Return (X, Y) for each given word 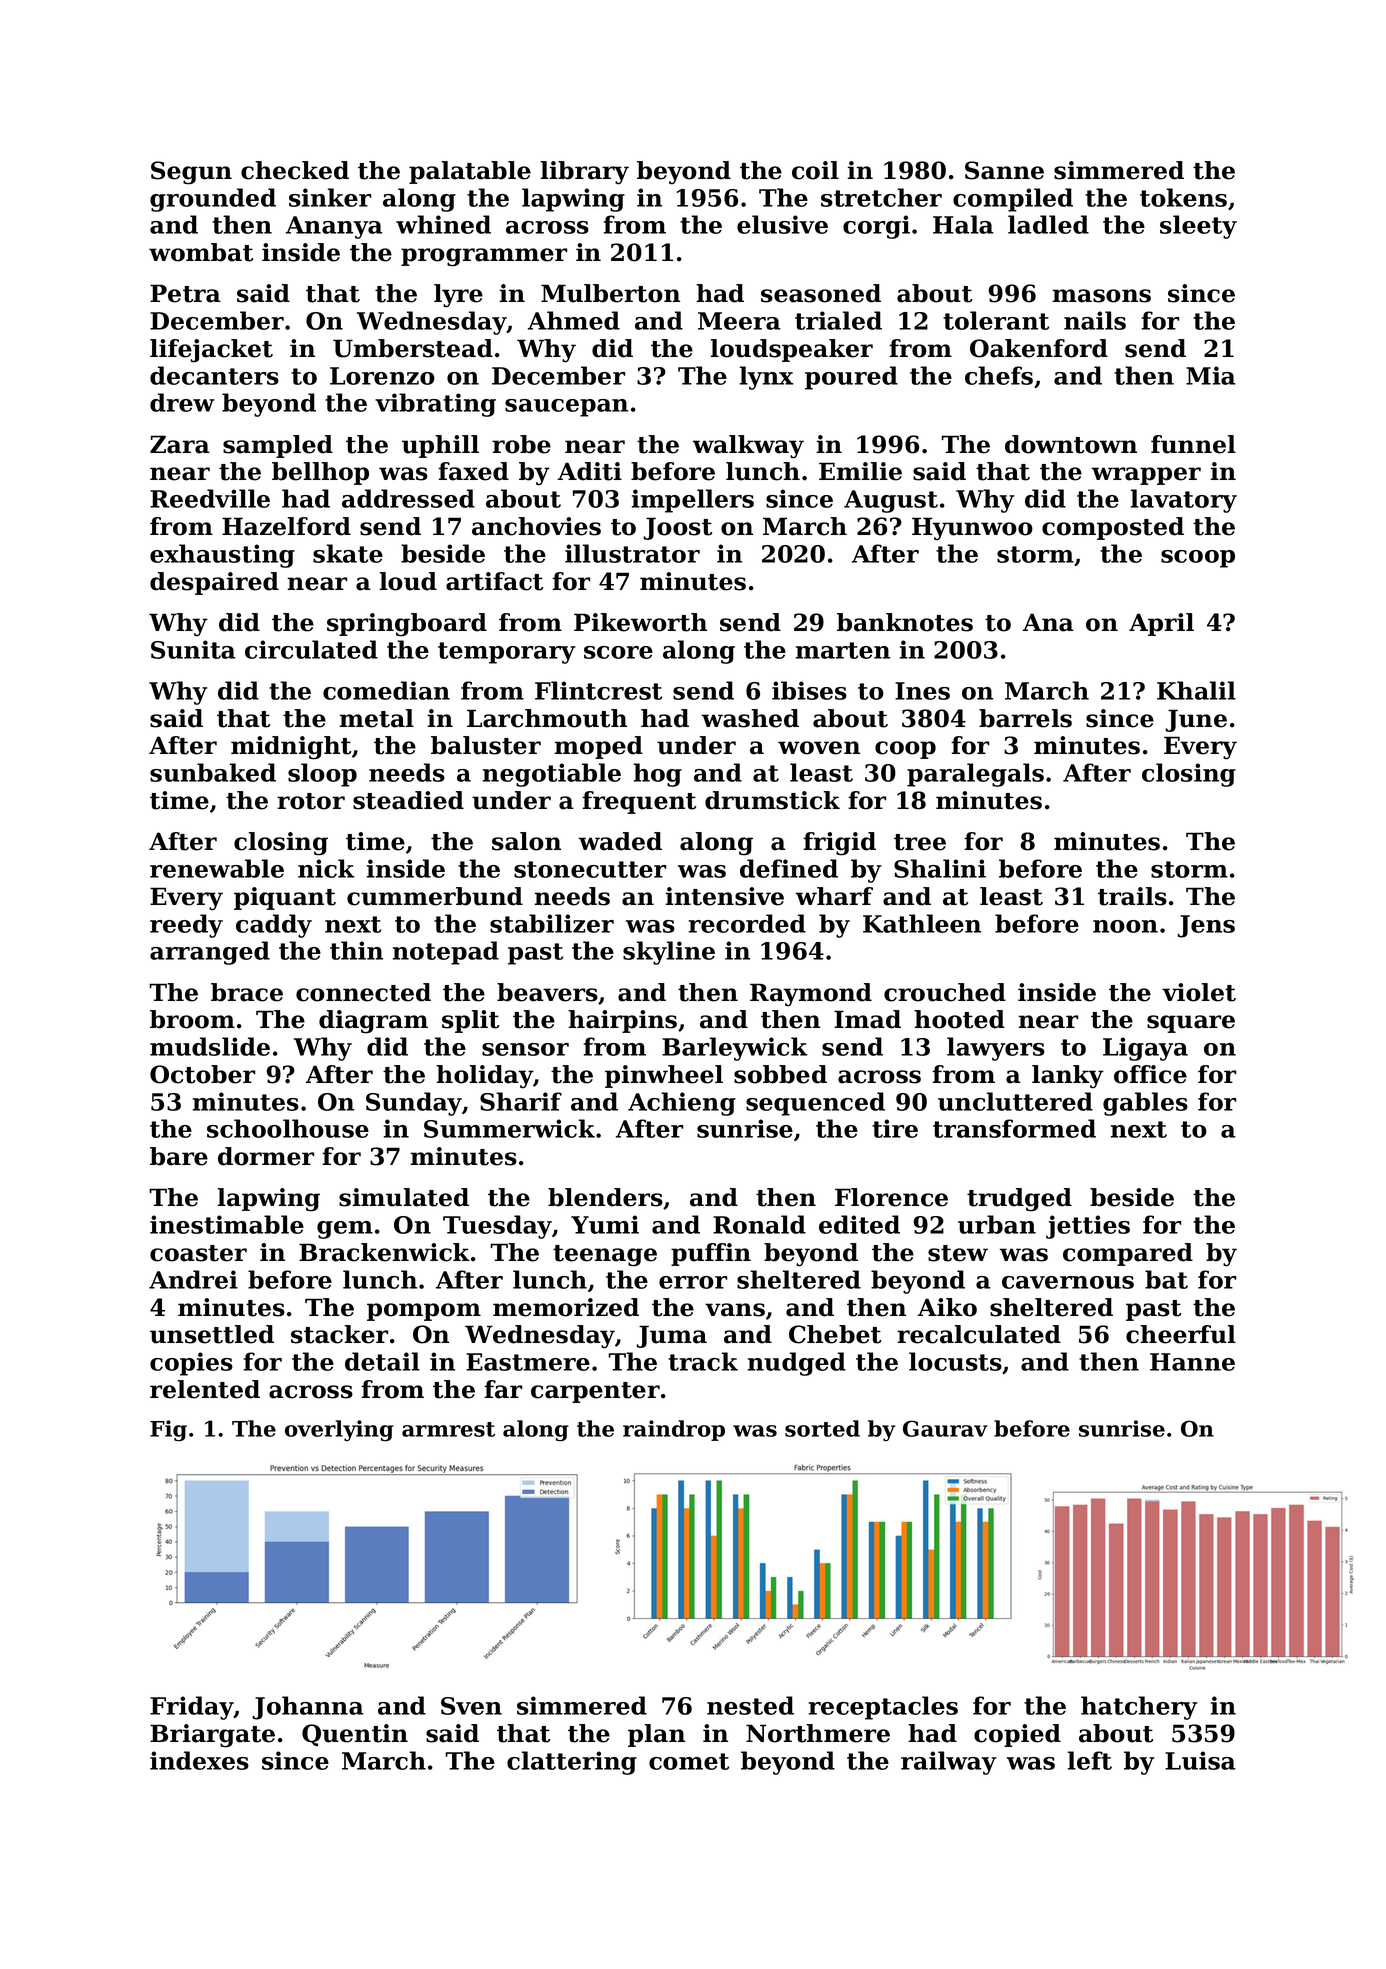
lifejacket (211, 351)
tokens (1183, 197)
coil (815, 170)
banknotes (905, 622)
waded (620, 841)
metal (377, 718)
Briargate (212, 1736)
